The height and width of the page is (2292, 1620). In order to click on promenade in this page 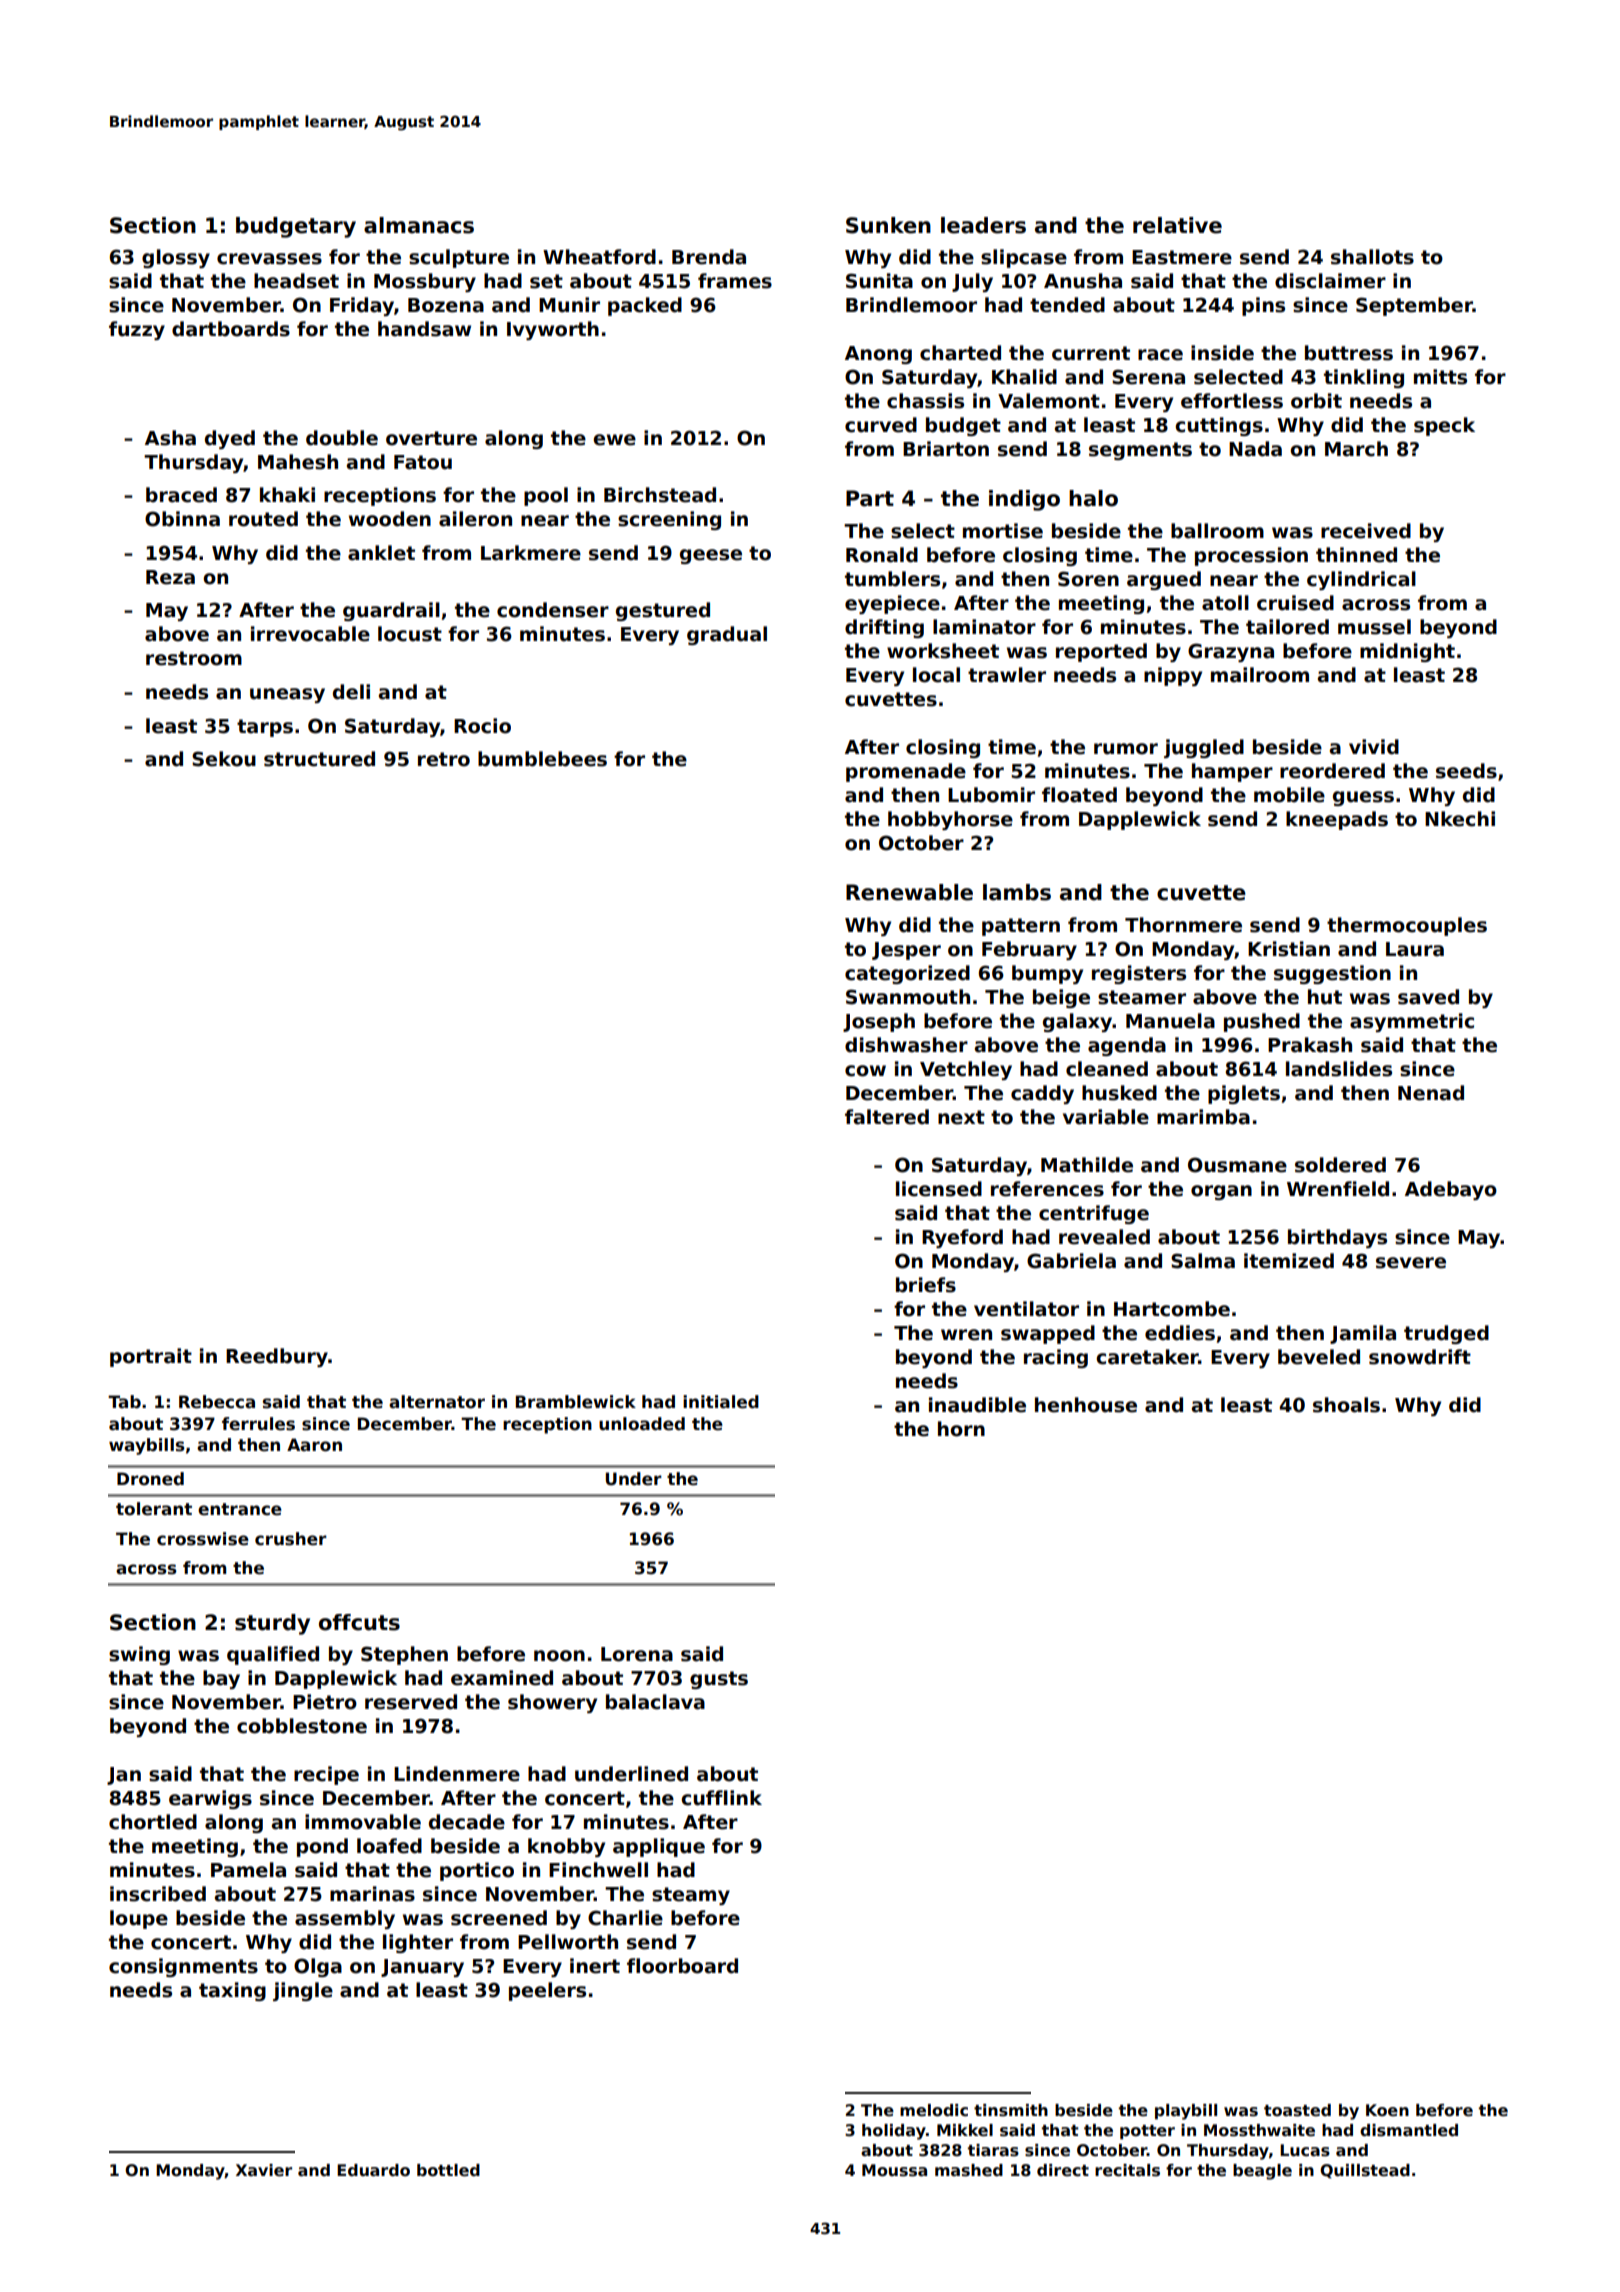, I will do `click(906, 772)`.
